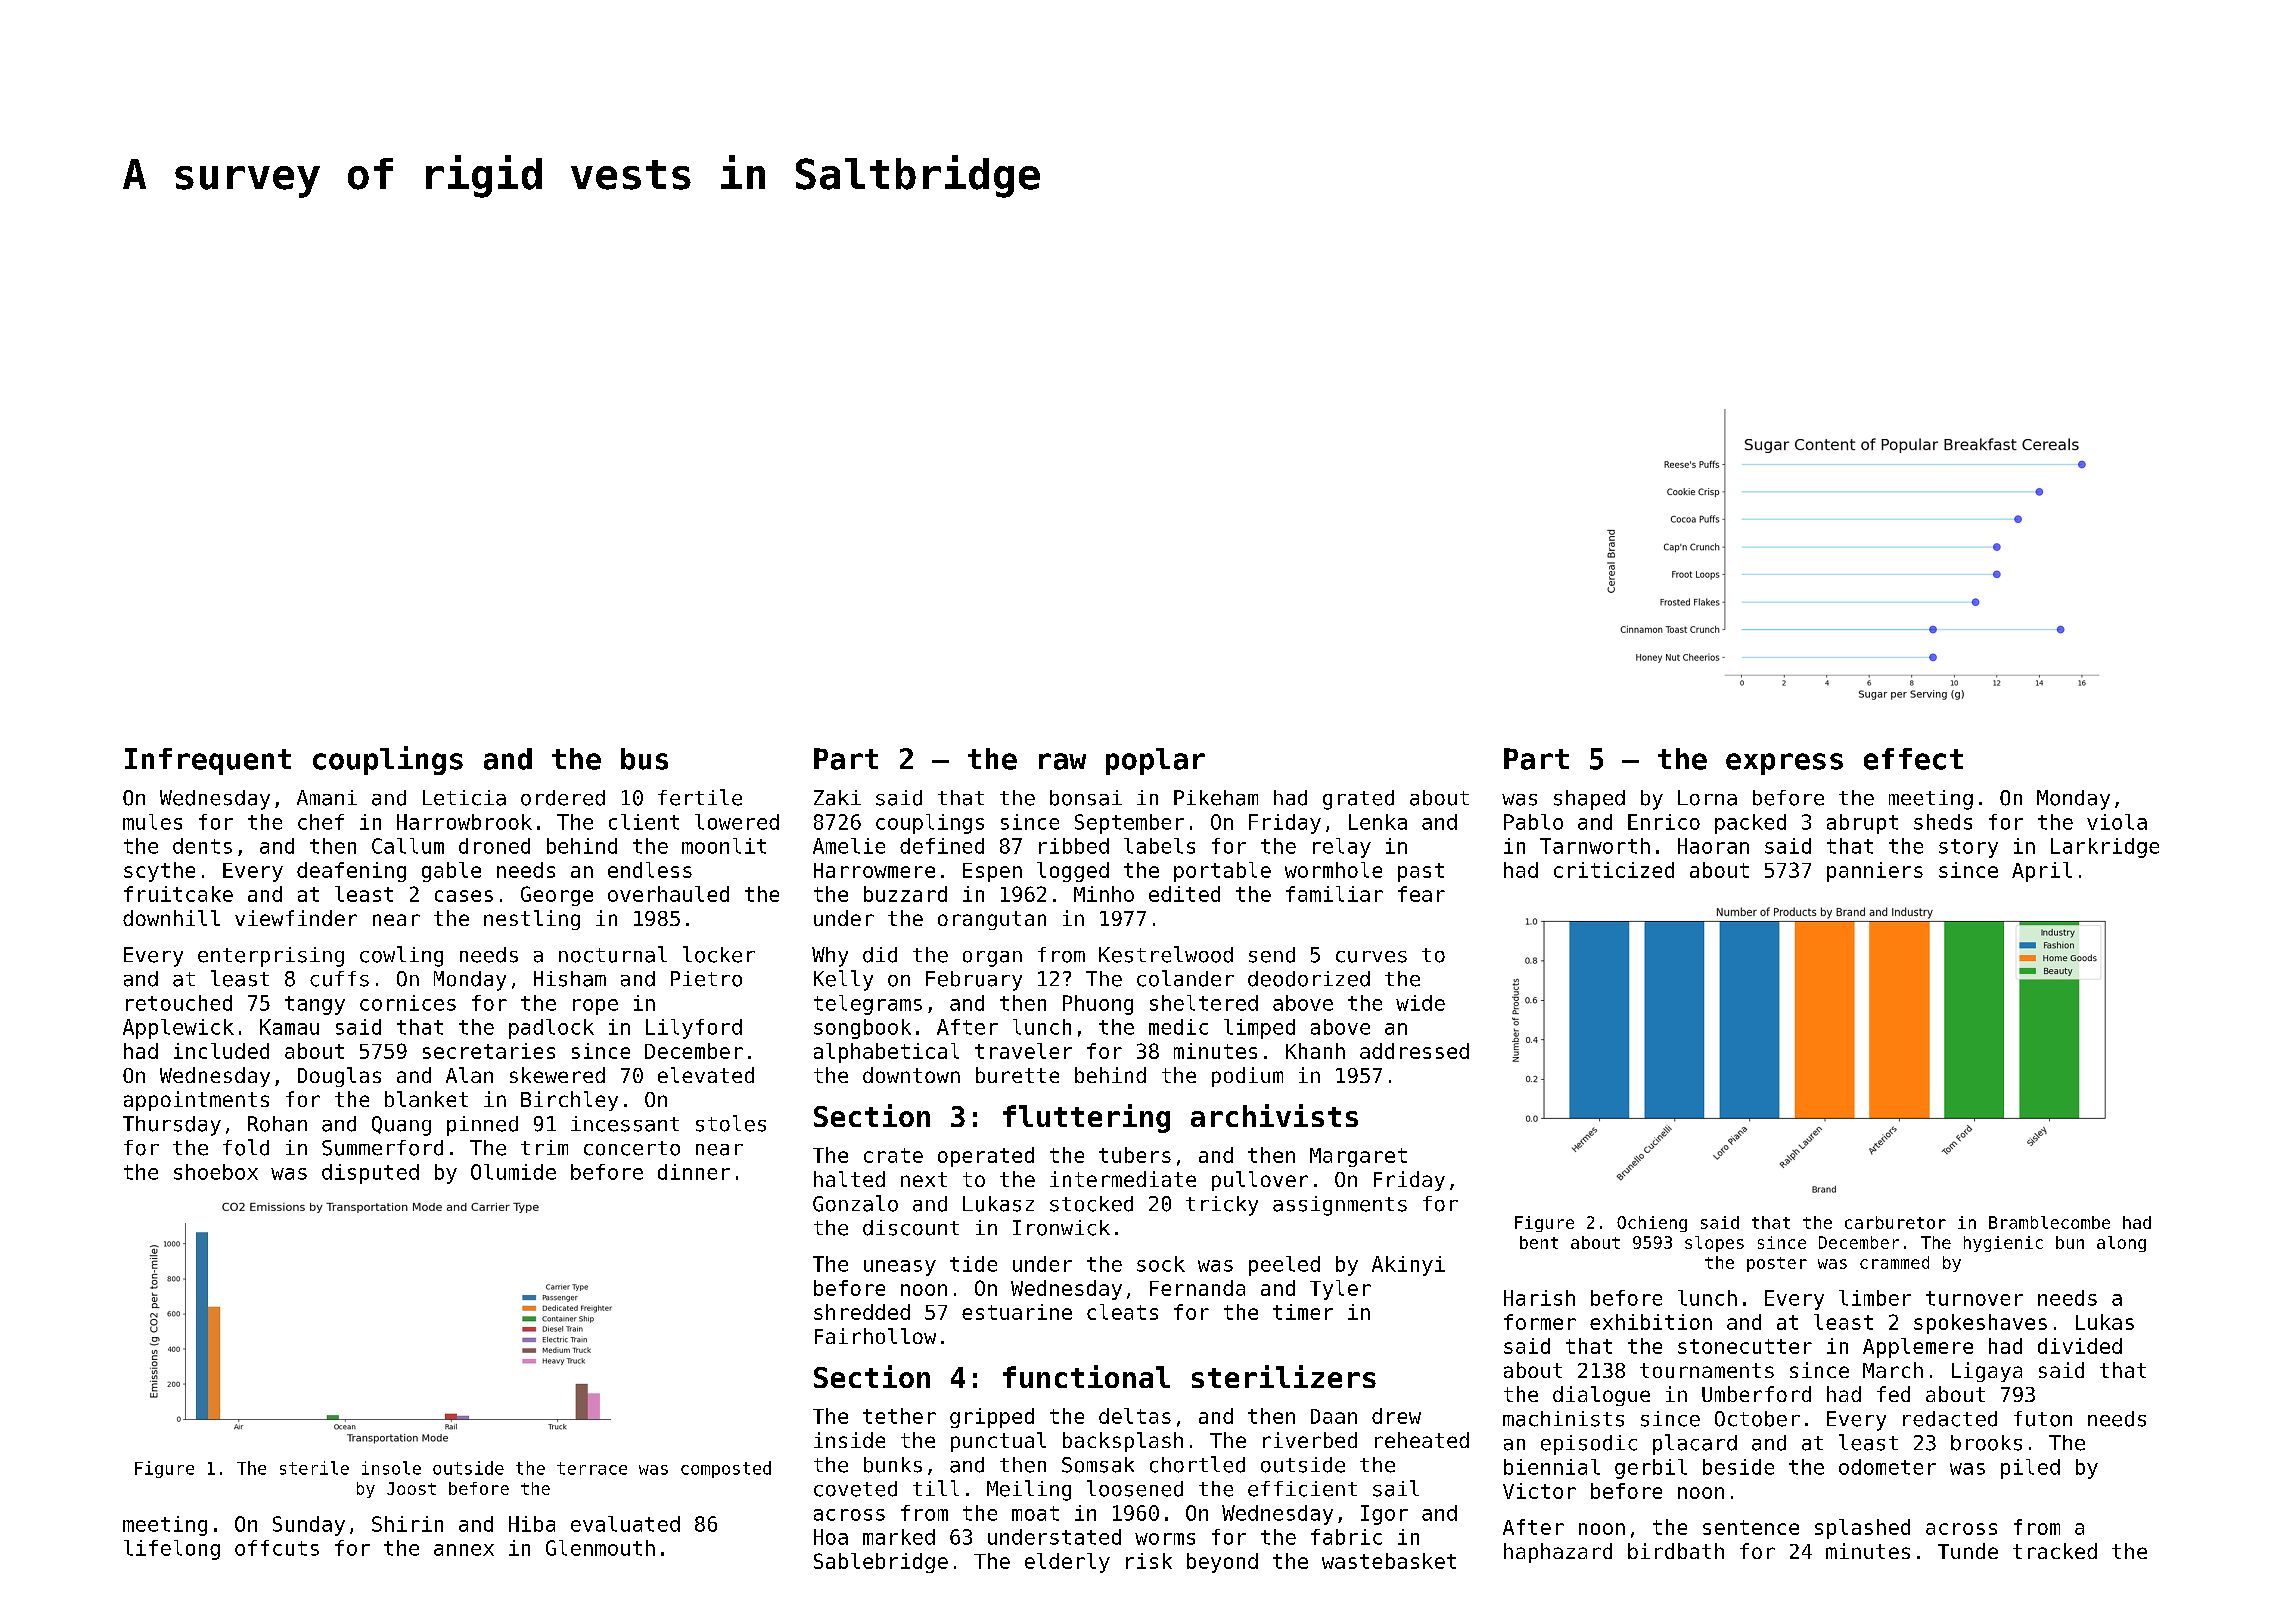 The height and width of the document is (1616, 2286). I want to click on annex, so click(464, 1550).
